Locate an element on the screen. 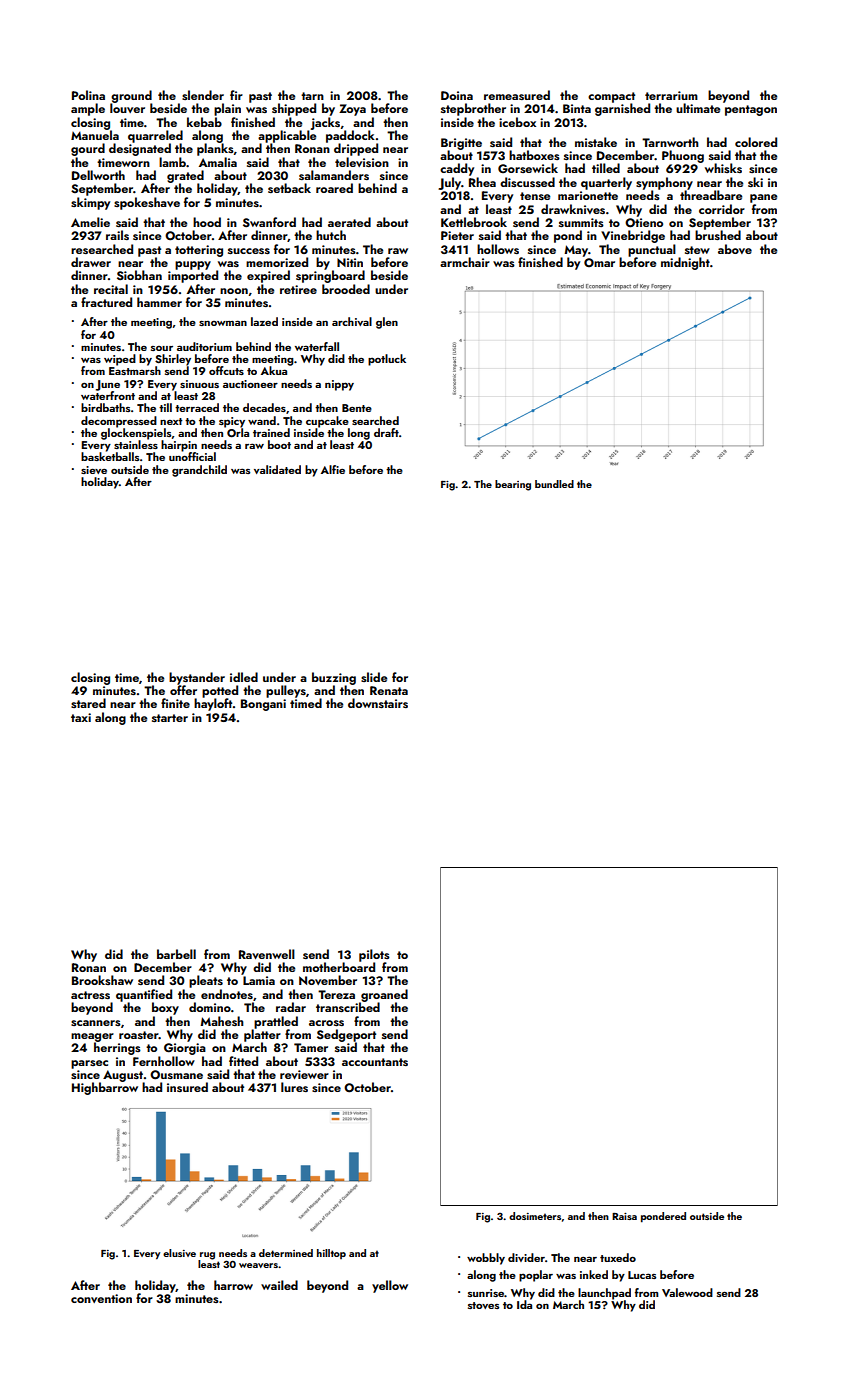  Highbarrow is located at coordinates (105, 1088).
